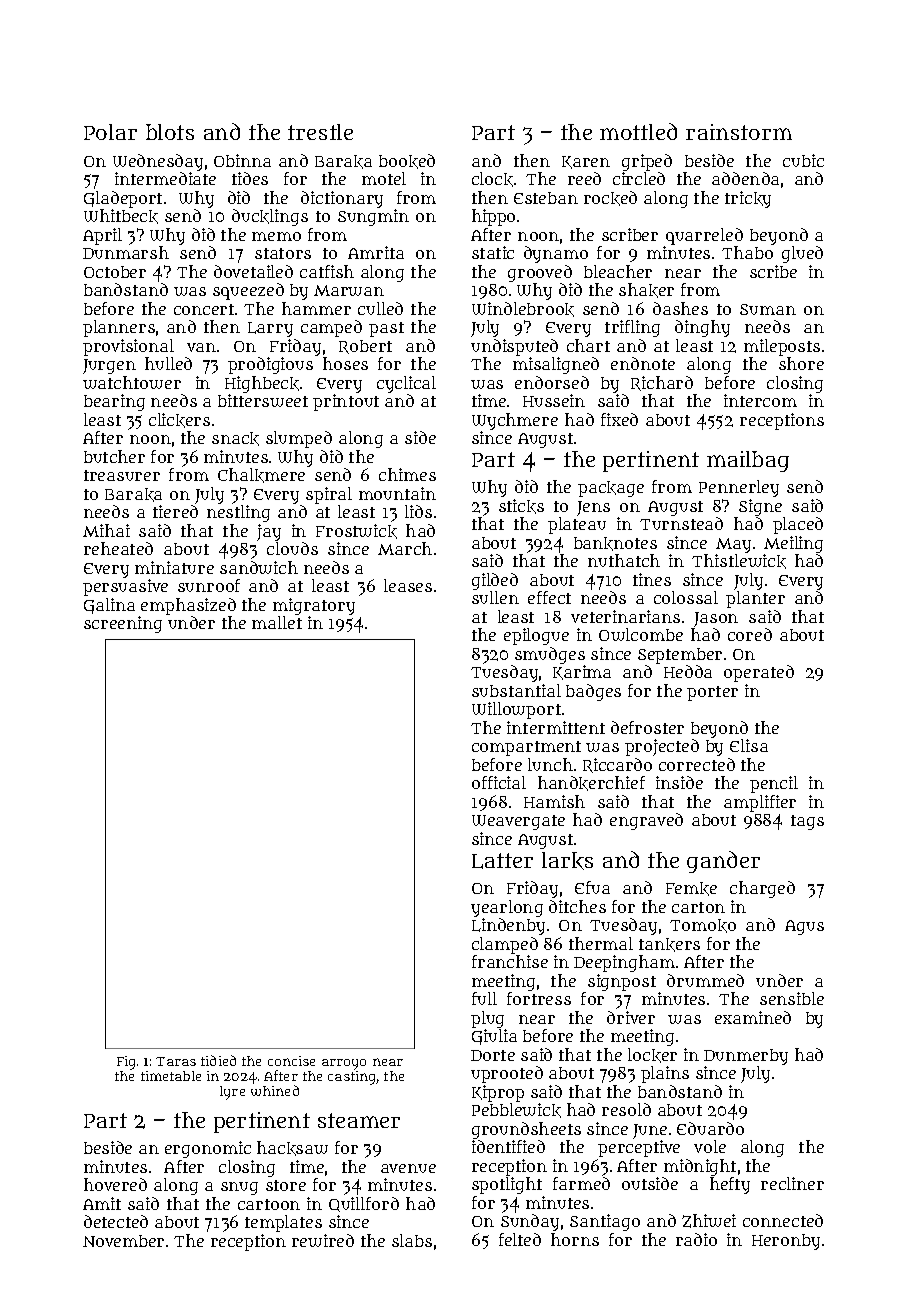 The width and height of the document is (908, 1316). Describe the element at coordinates (515, 421) in the document. I see `Wychmere` at that location.
